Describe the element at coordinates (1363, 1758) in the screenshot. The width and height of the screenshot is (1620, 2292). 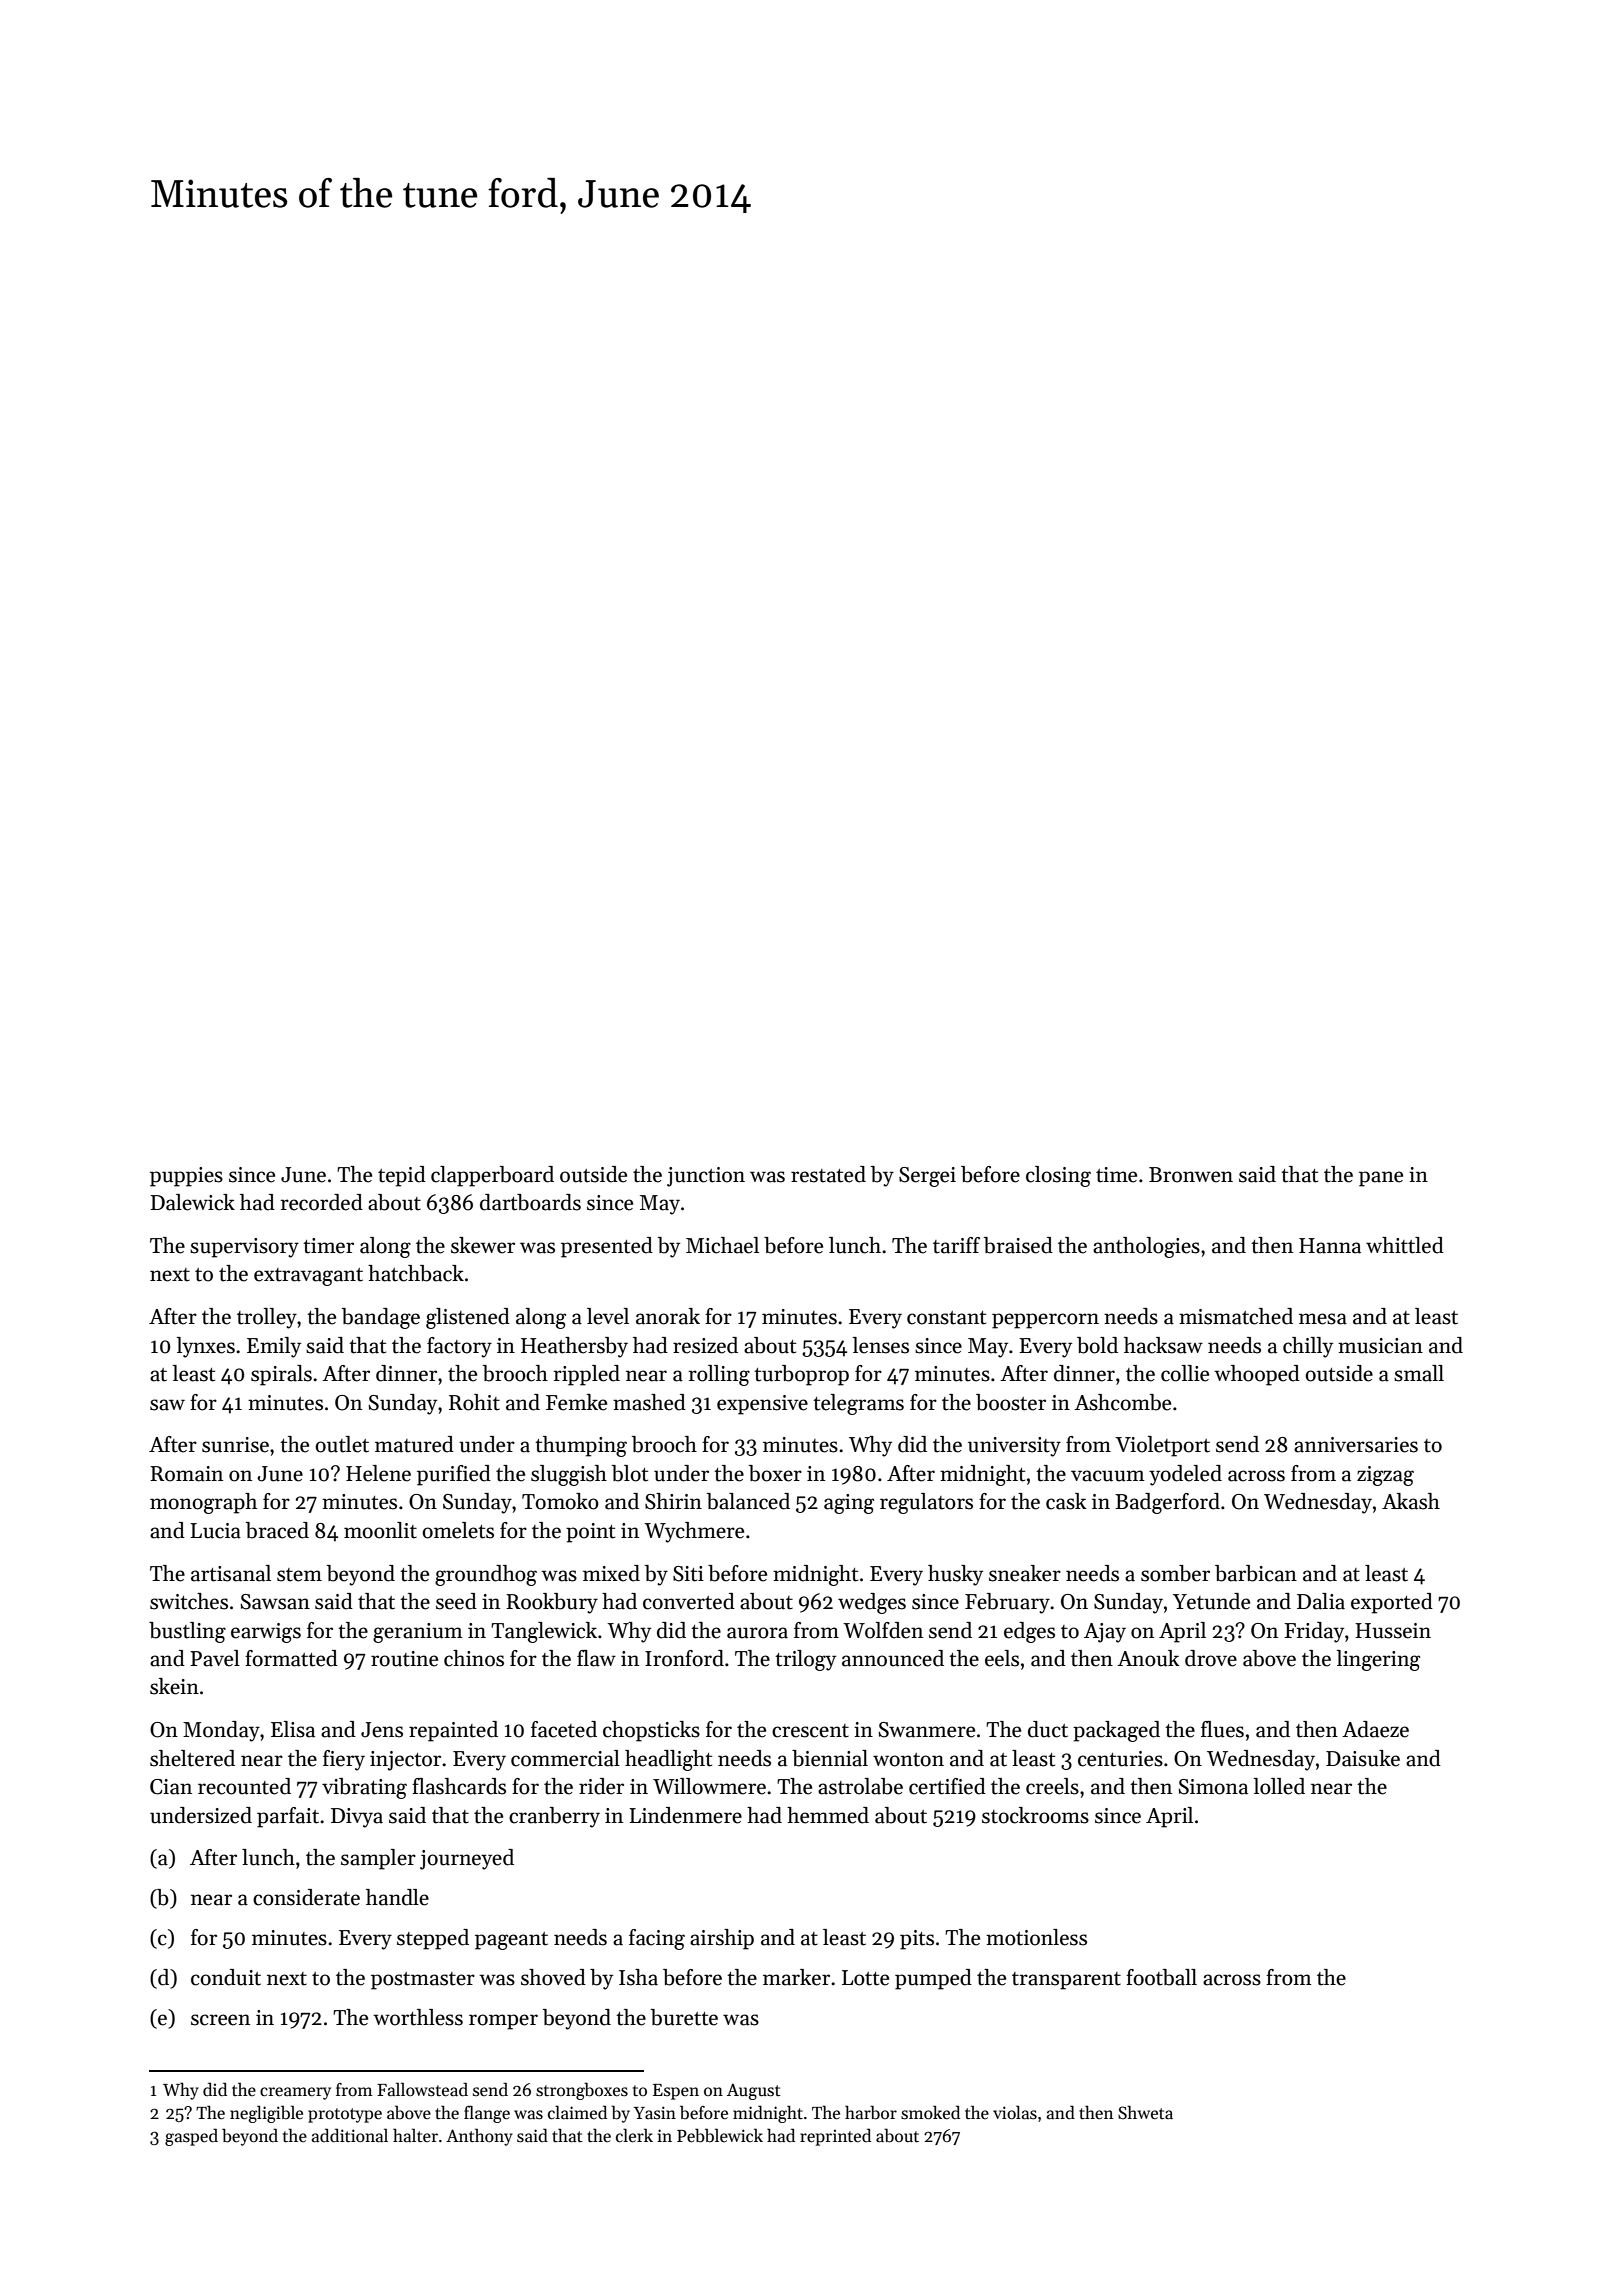
I see `Daisuke` at that location.
